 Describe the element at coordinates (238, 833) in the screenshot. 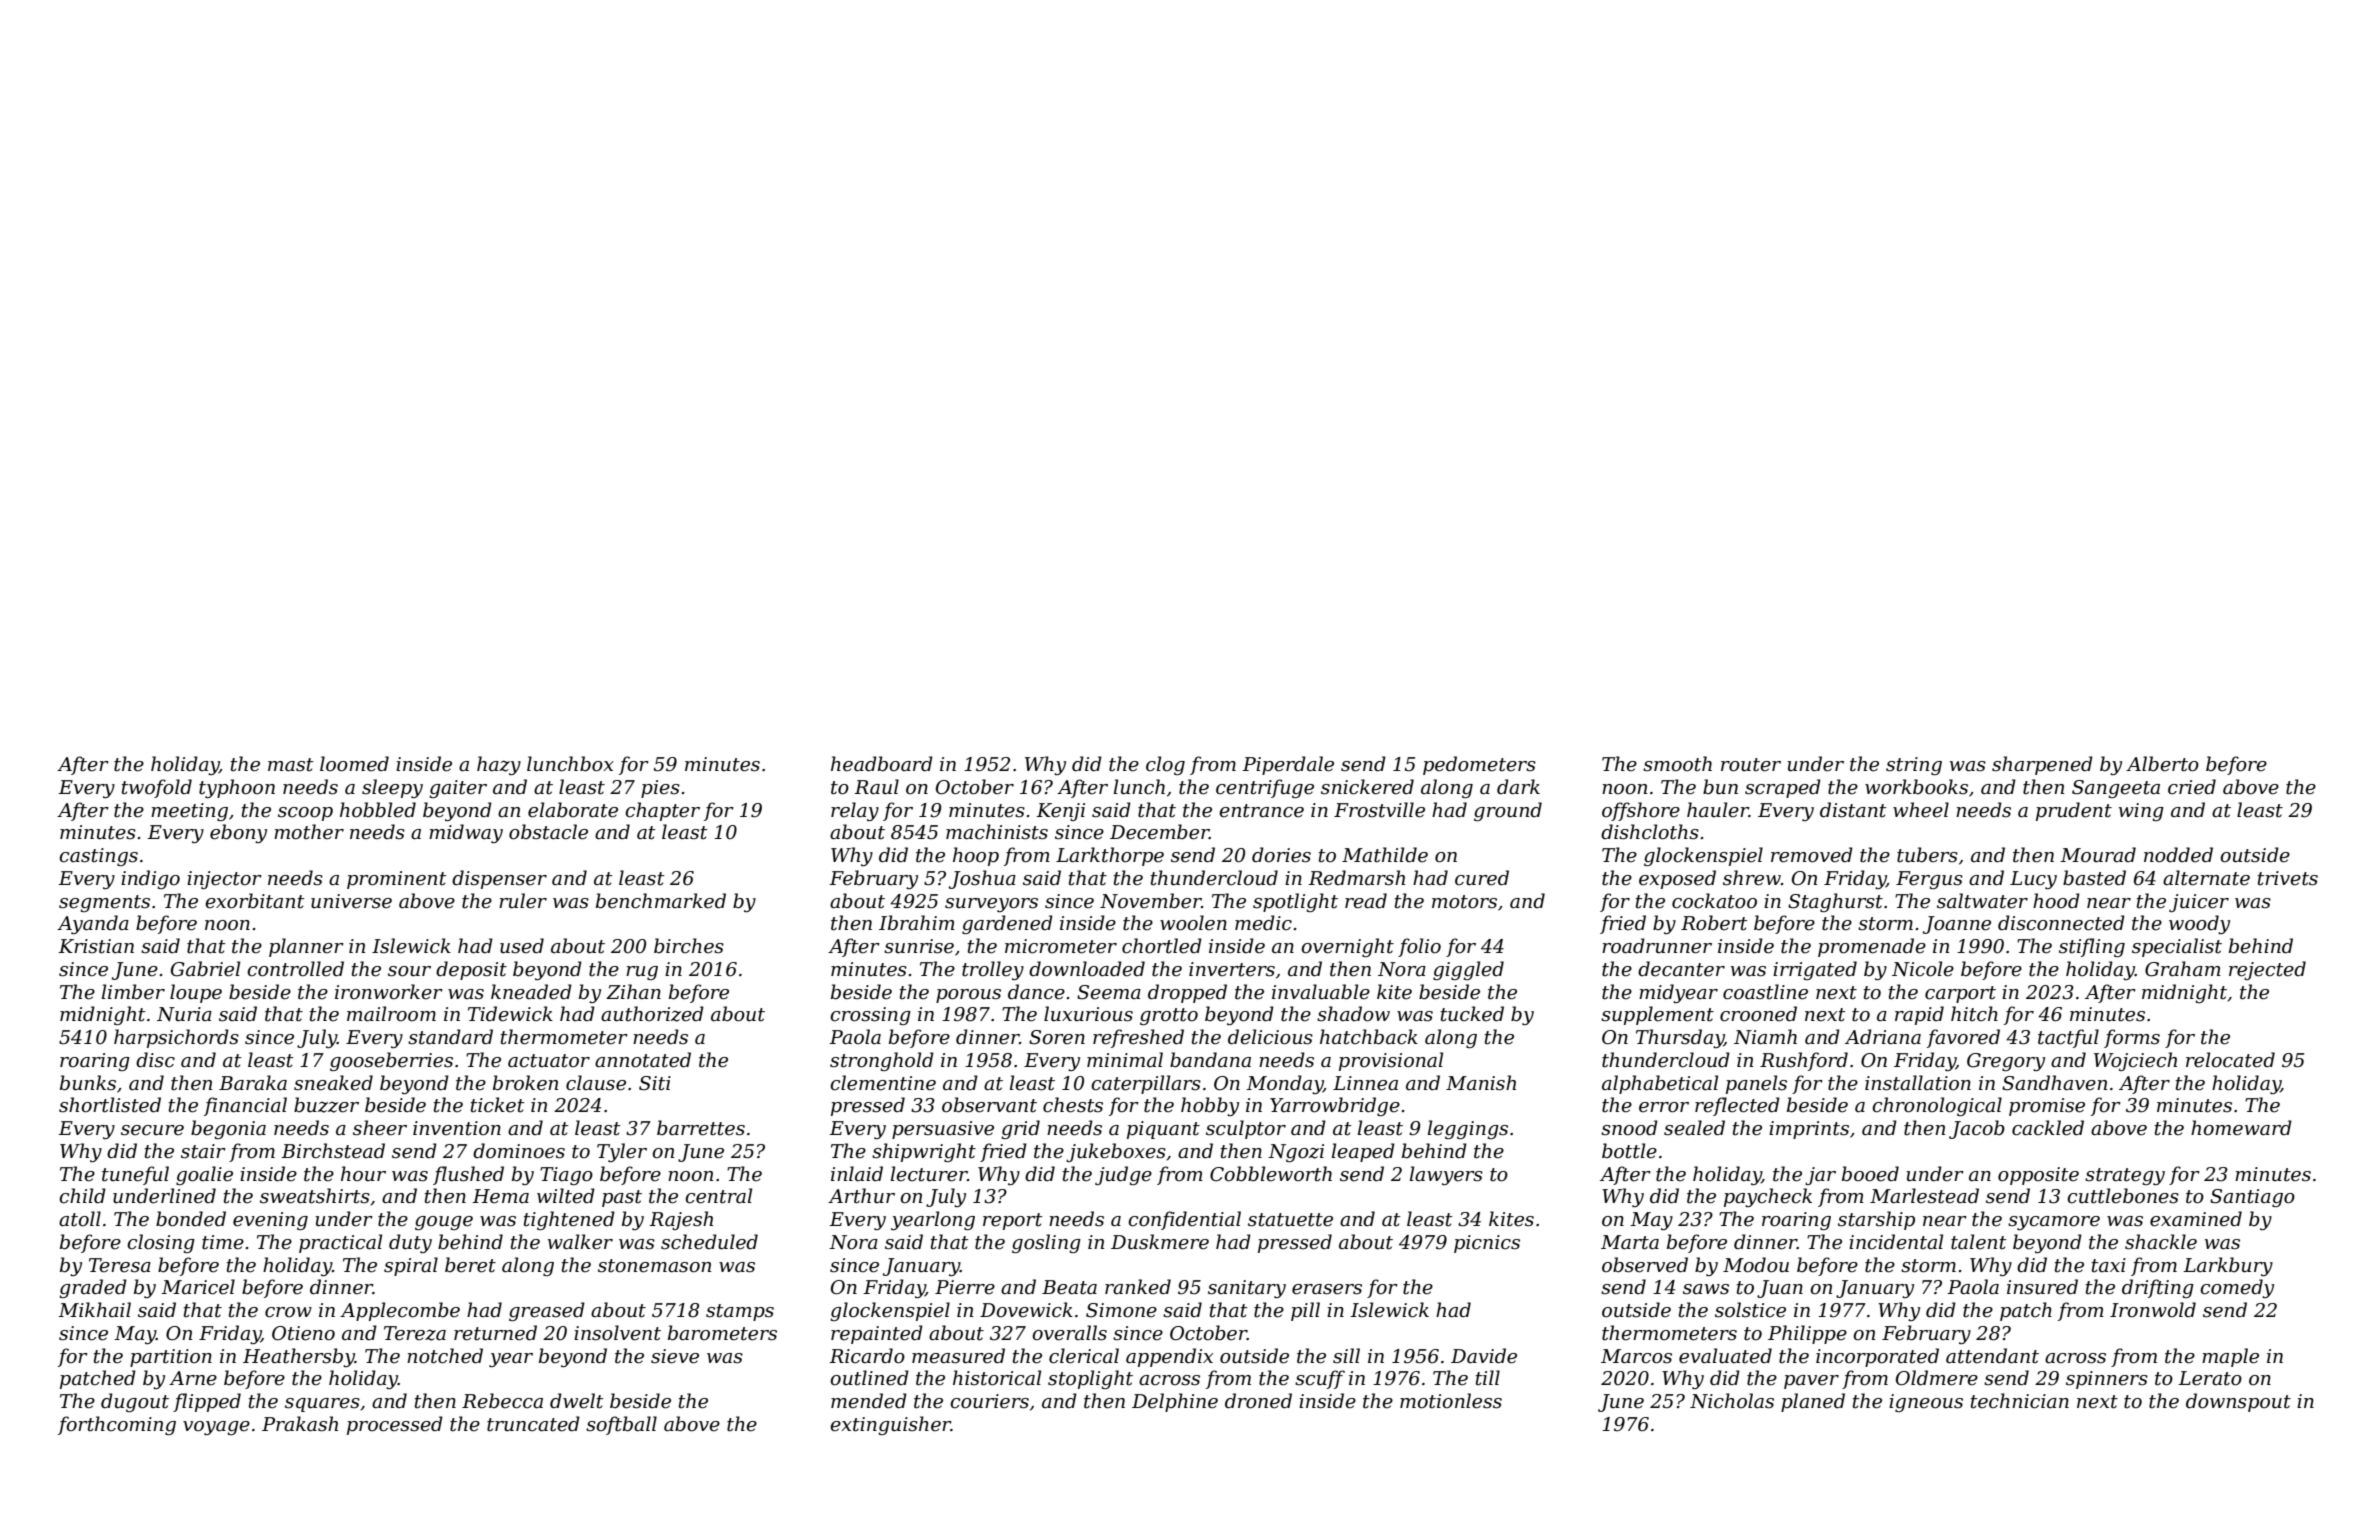

I see `ebony` at that location.
